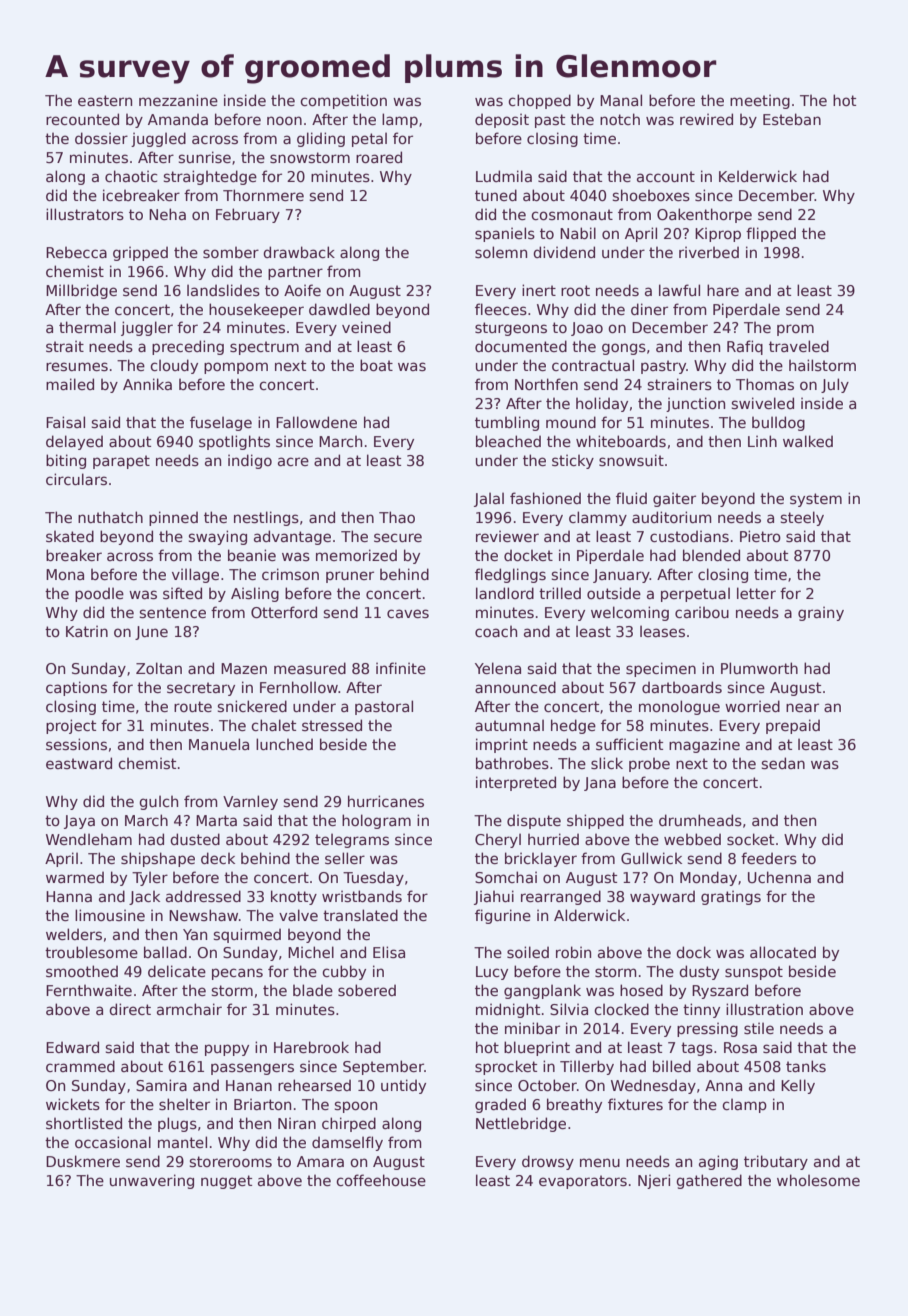 This document has width=908, height=1316. What do you see at coordinates (366, 327) in the document?
I see `veined` at bounding box center [366, 327].
